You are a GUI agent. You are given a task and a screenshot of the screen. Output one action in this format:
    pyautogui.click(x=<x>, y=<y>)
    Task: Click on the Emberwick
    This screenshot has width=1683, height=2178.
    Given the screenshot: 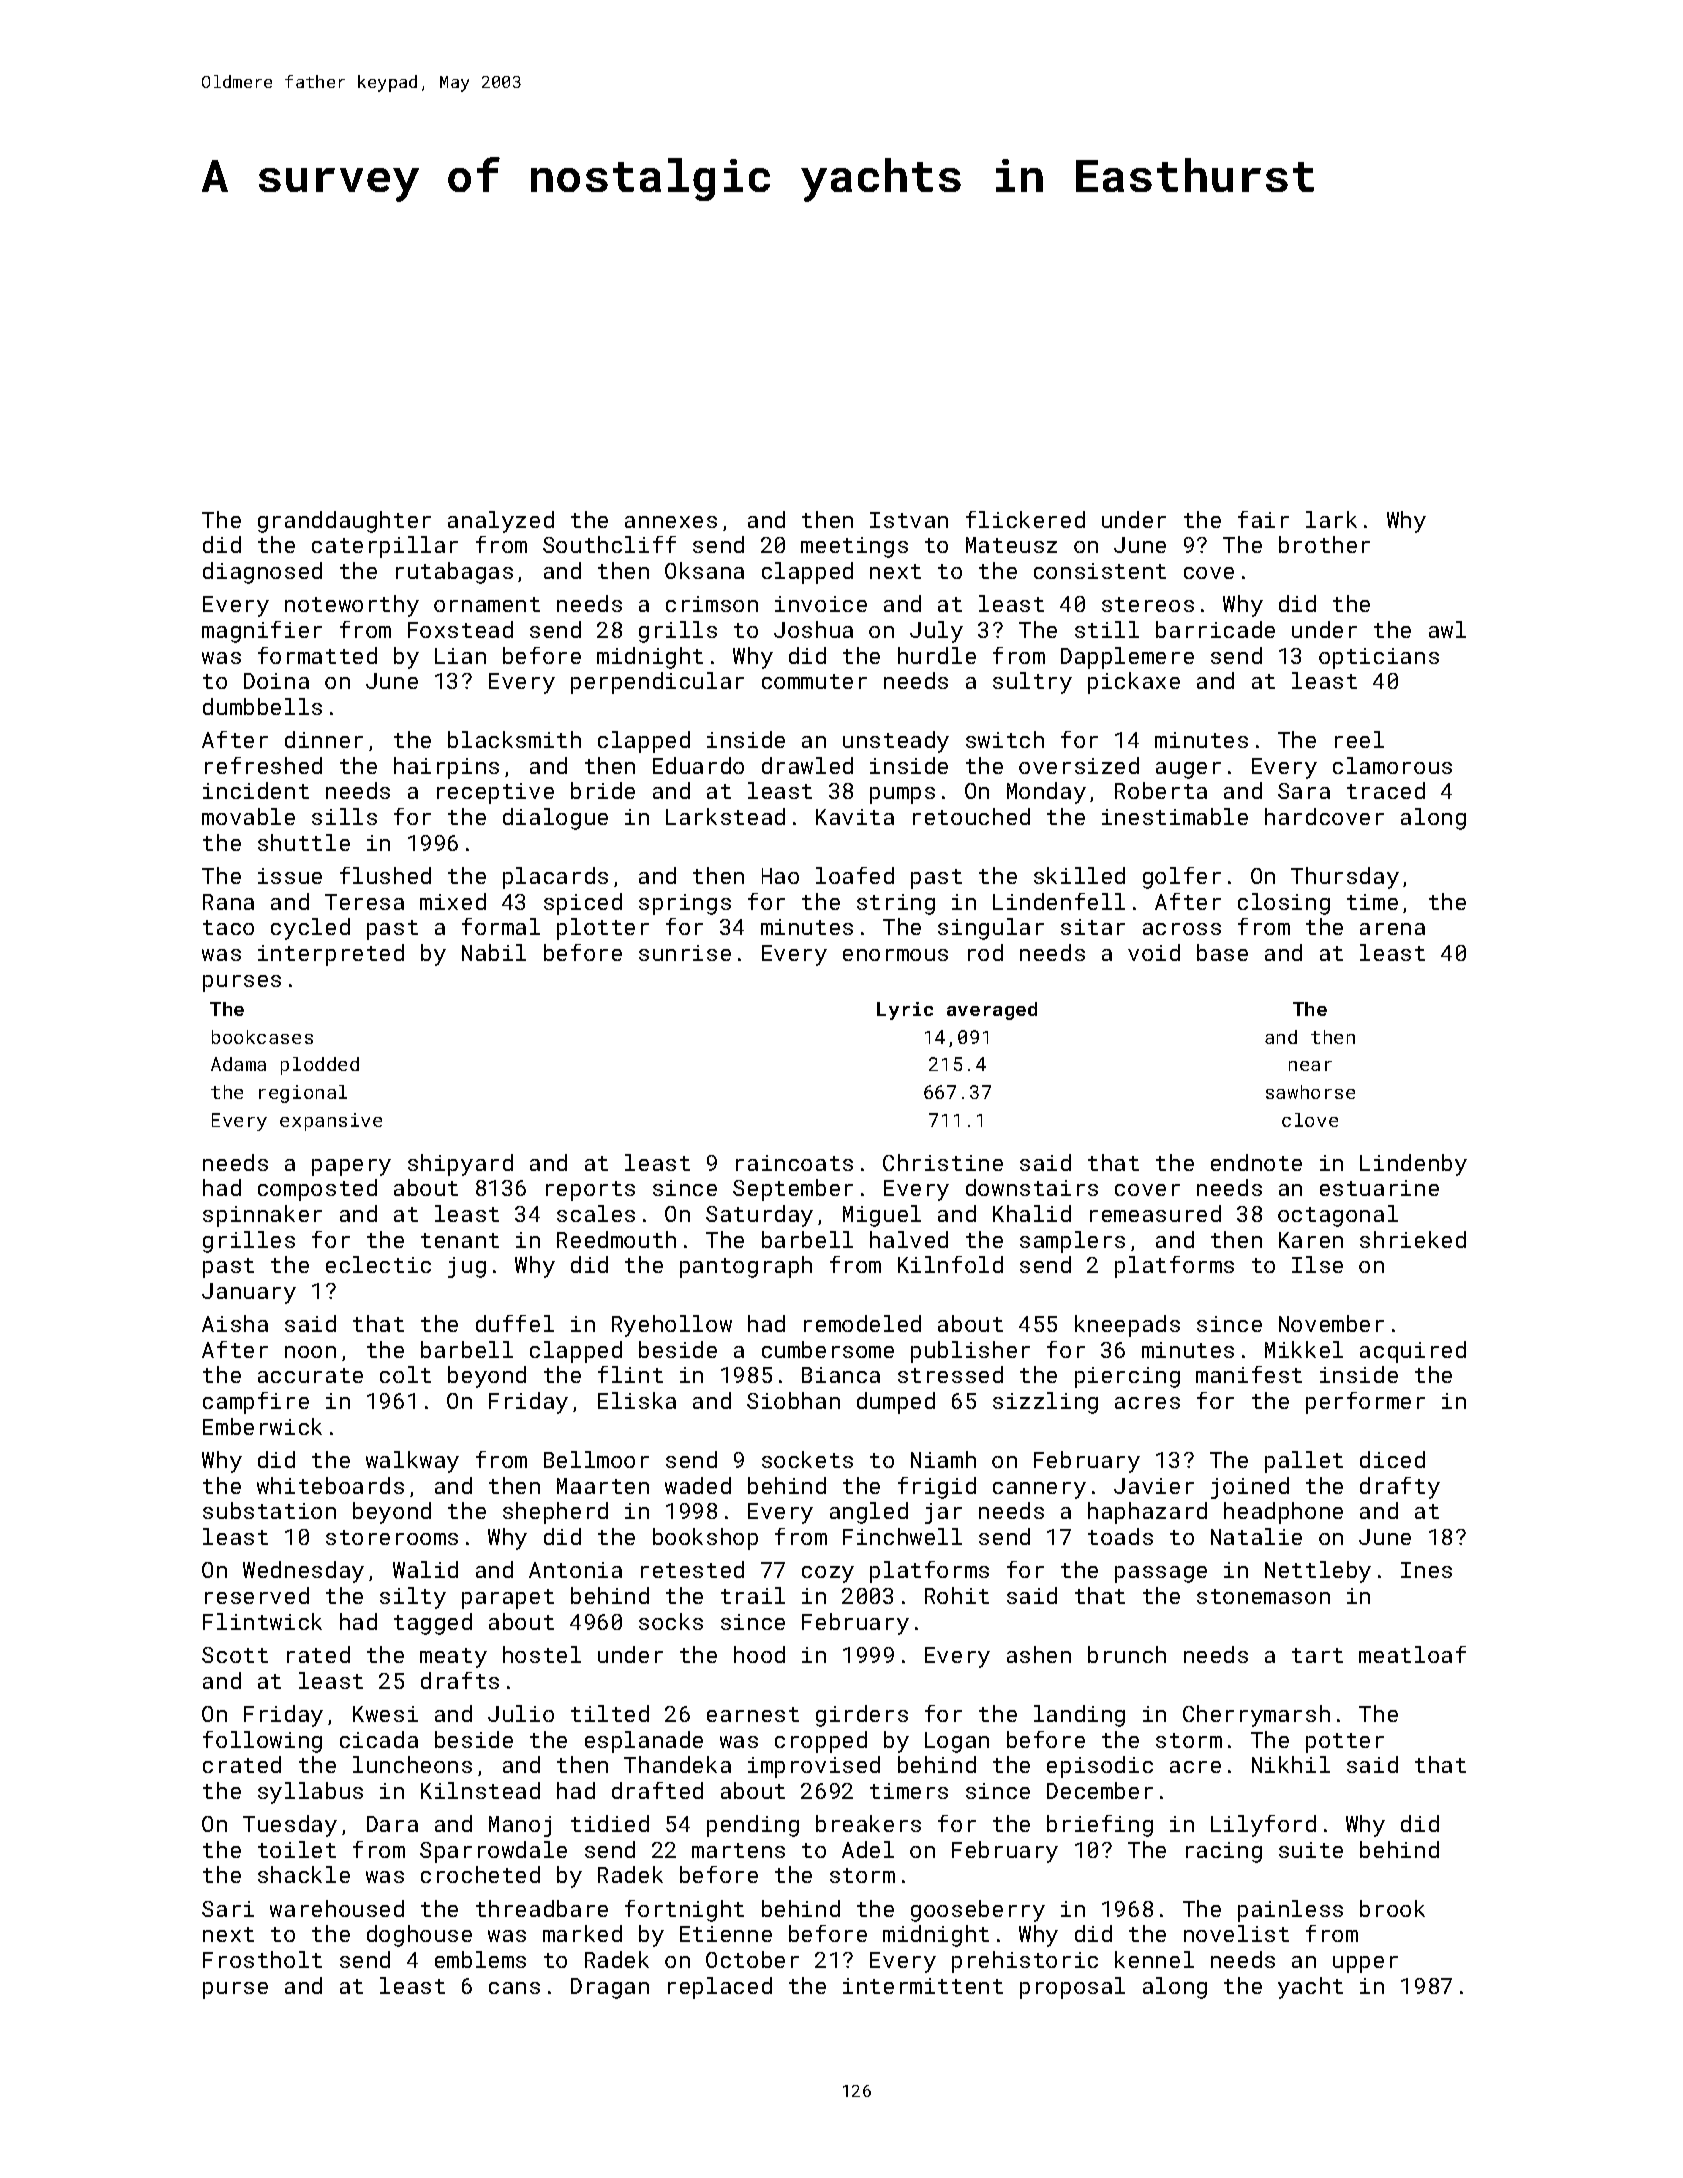 What is the action you would take?
    pyautogui.click(x=262, y=1426)
